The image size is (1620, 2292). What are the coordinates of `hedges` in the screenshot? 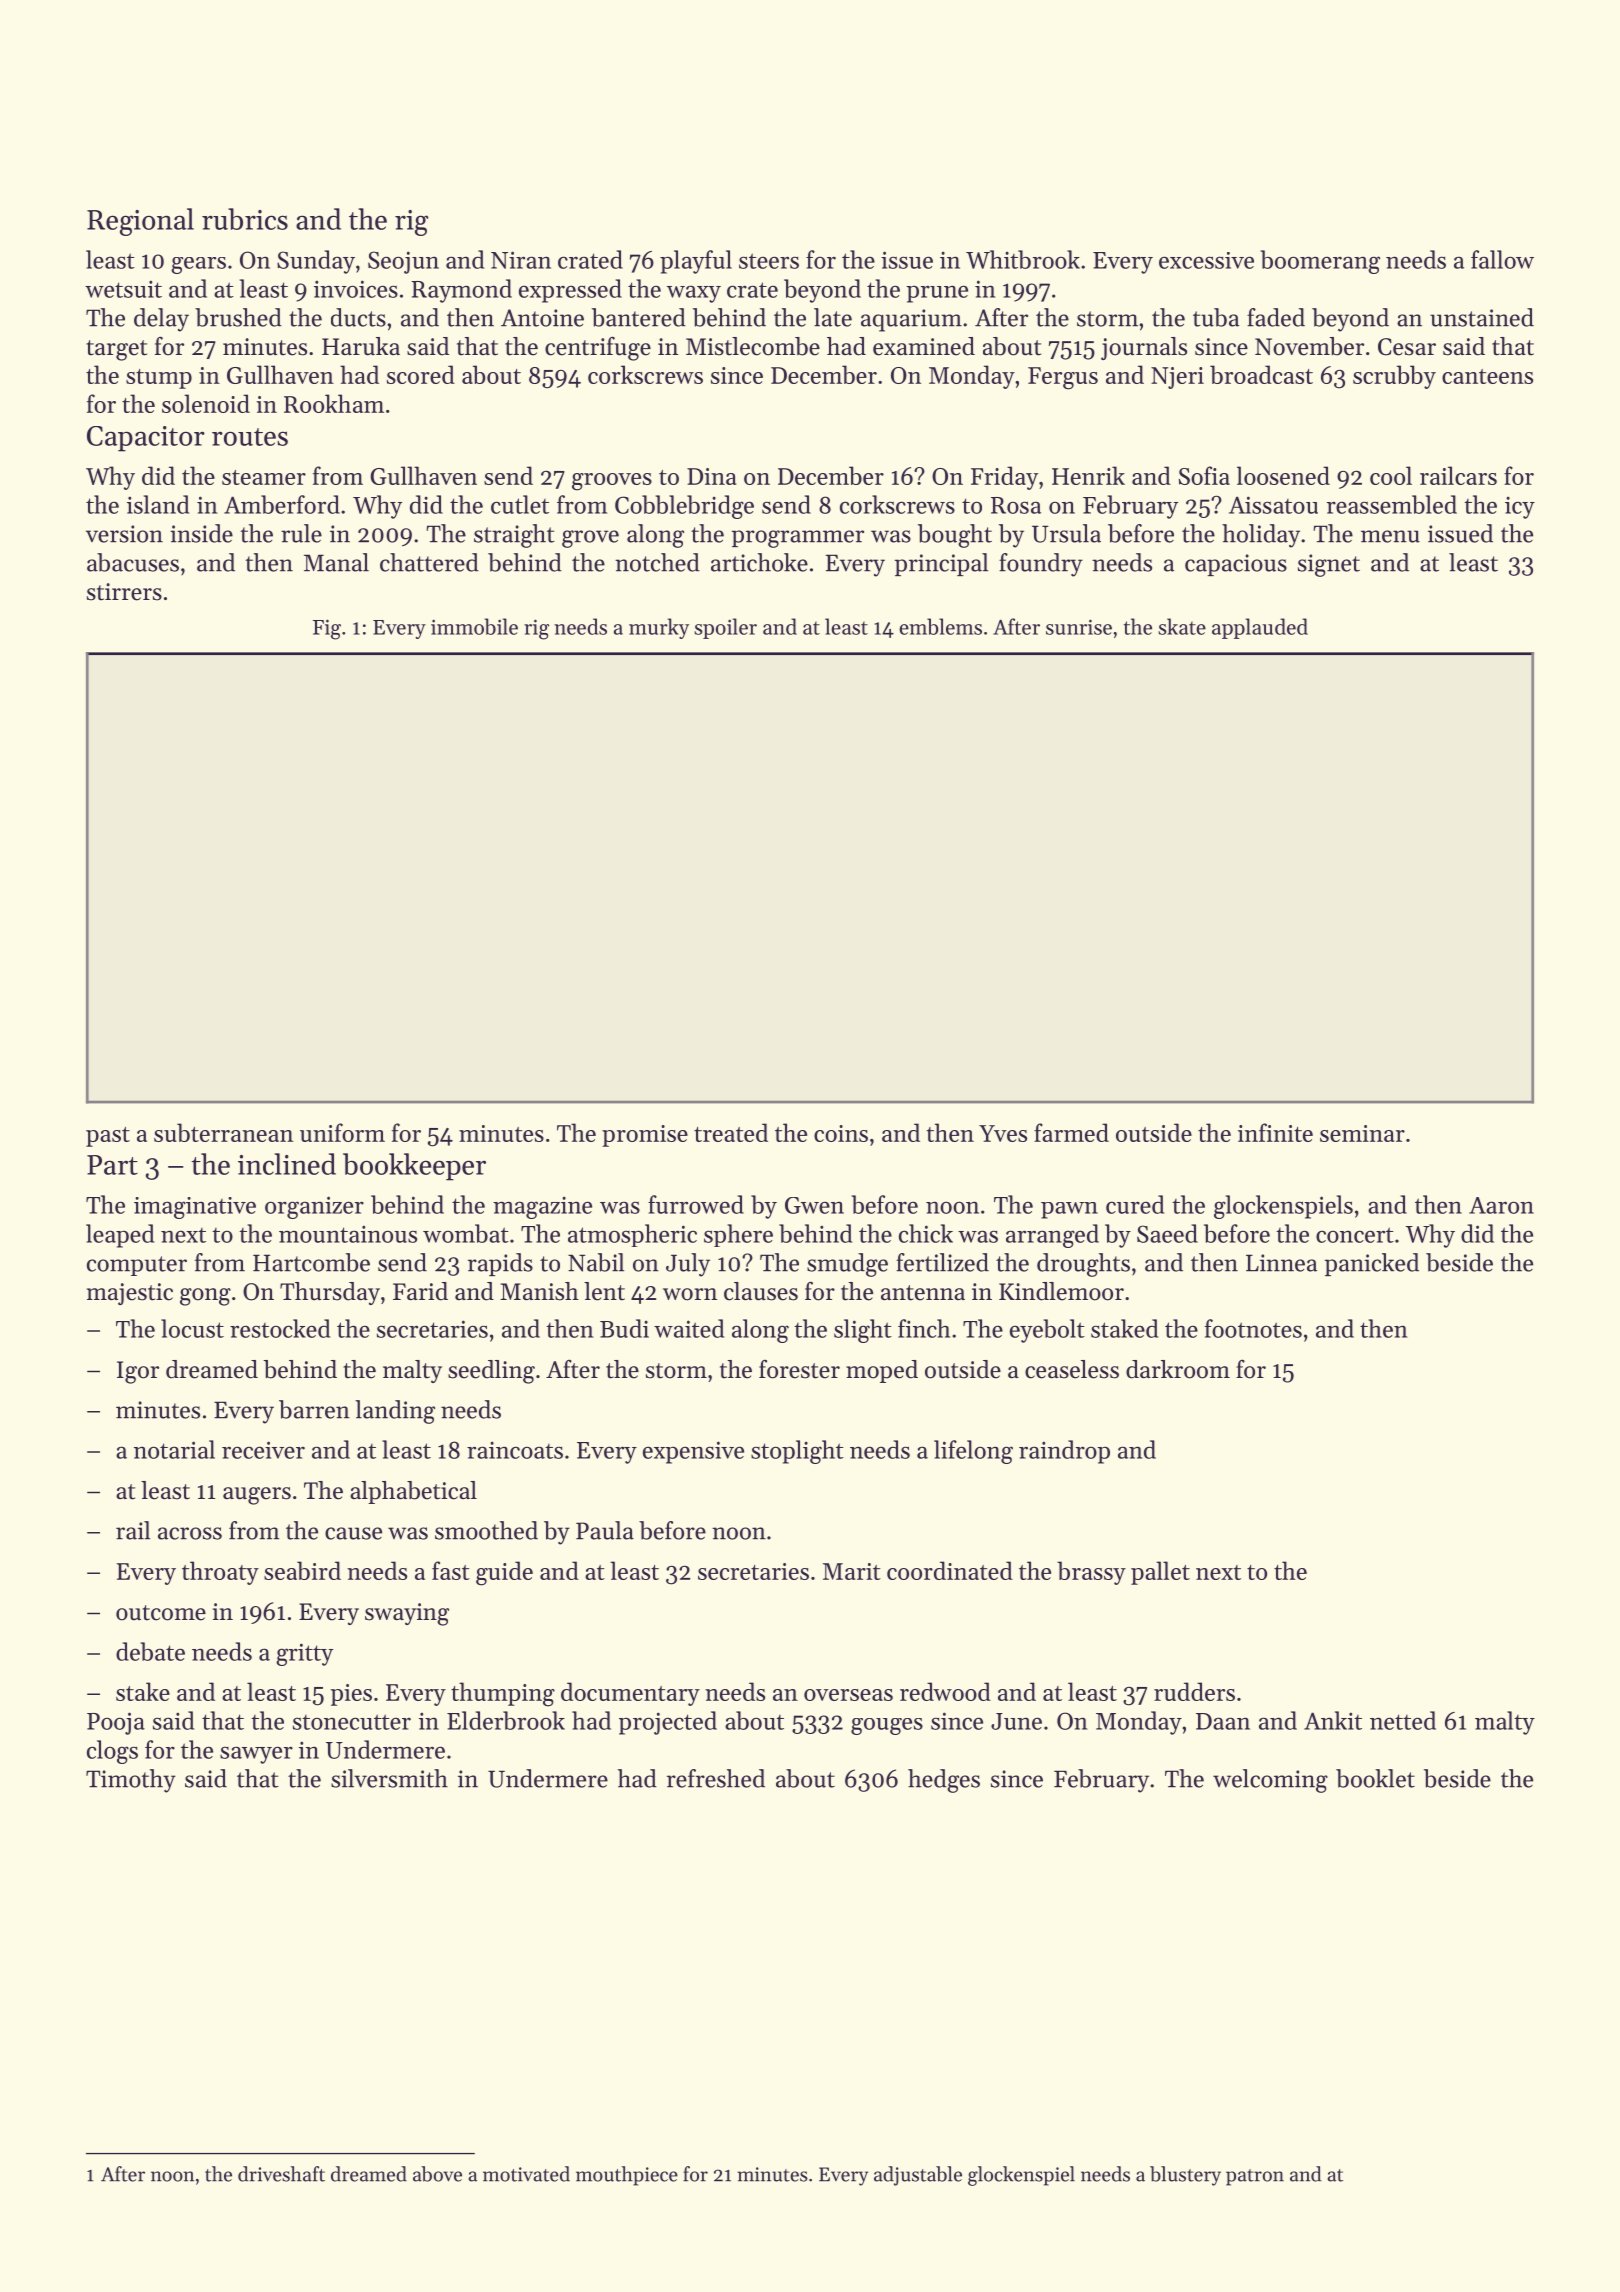 It's located at (944, 1781).
